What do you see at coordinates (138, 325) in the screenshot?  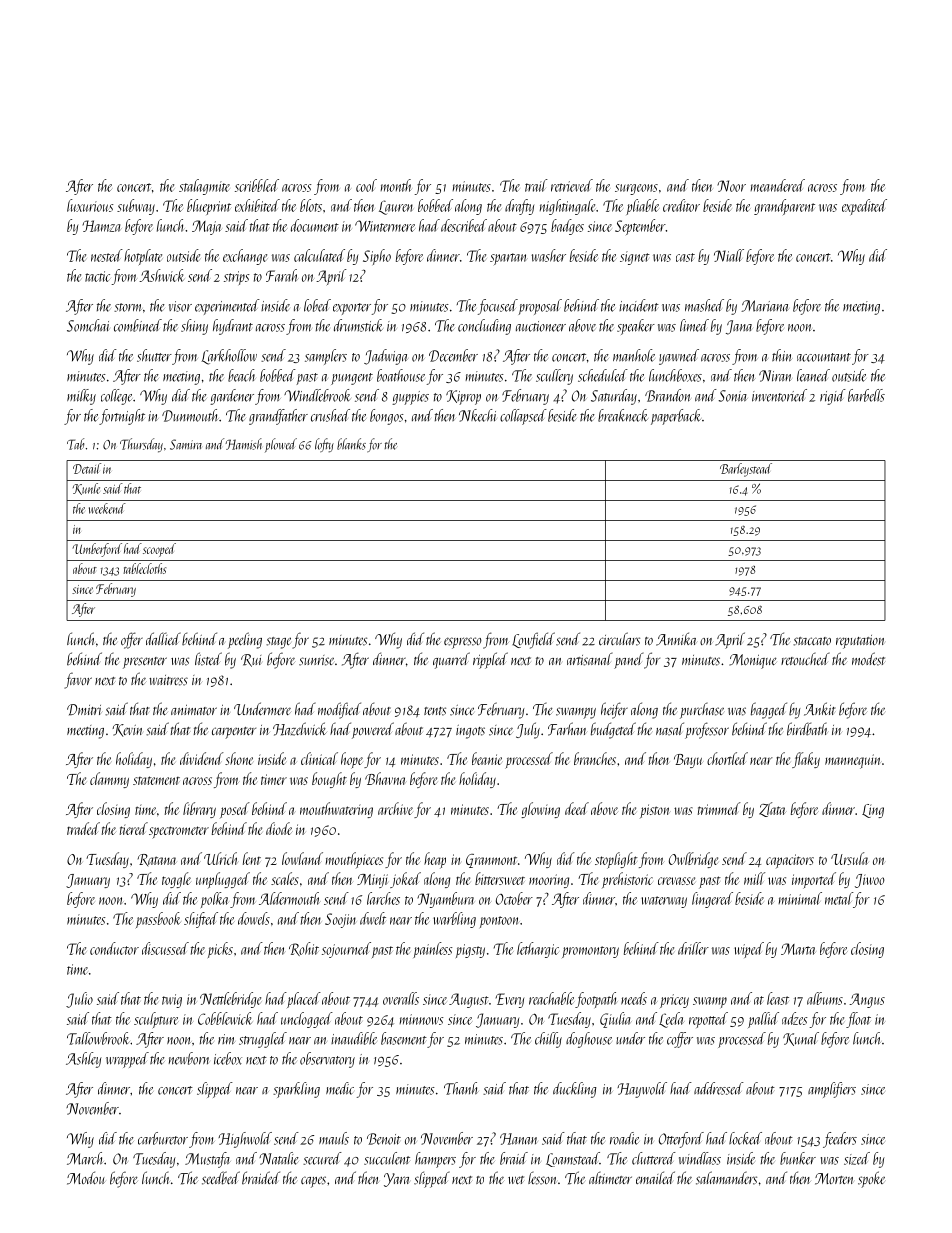 I see `combined` at bounding box center [138, 325].
